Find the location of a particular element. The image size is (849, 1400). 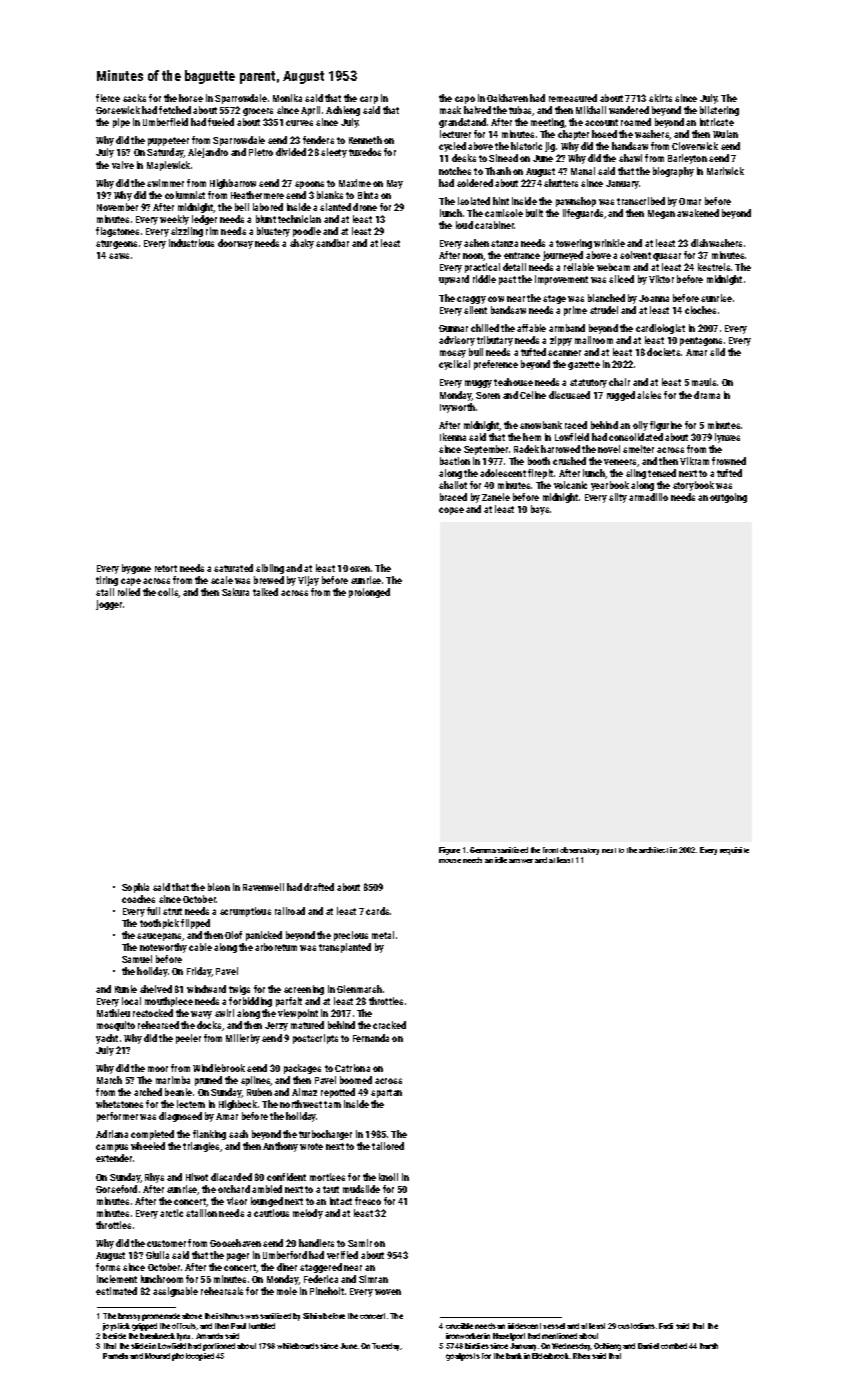

Gemma is located at coordinates (483, 850).
